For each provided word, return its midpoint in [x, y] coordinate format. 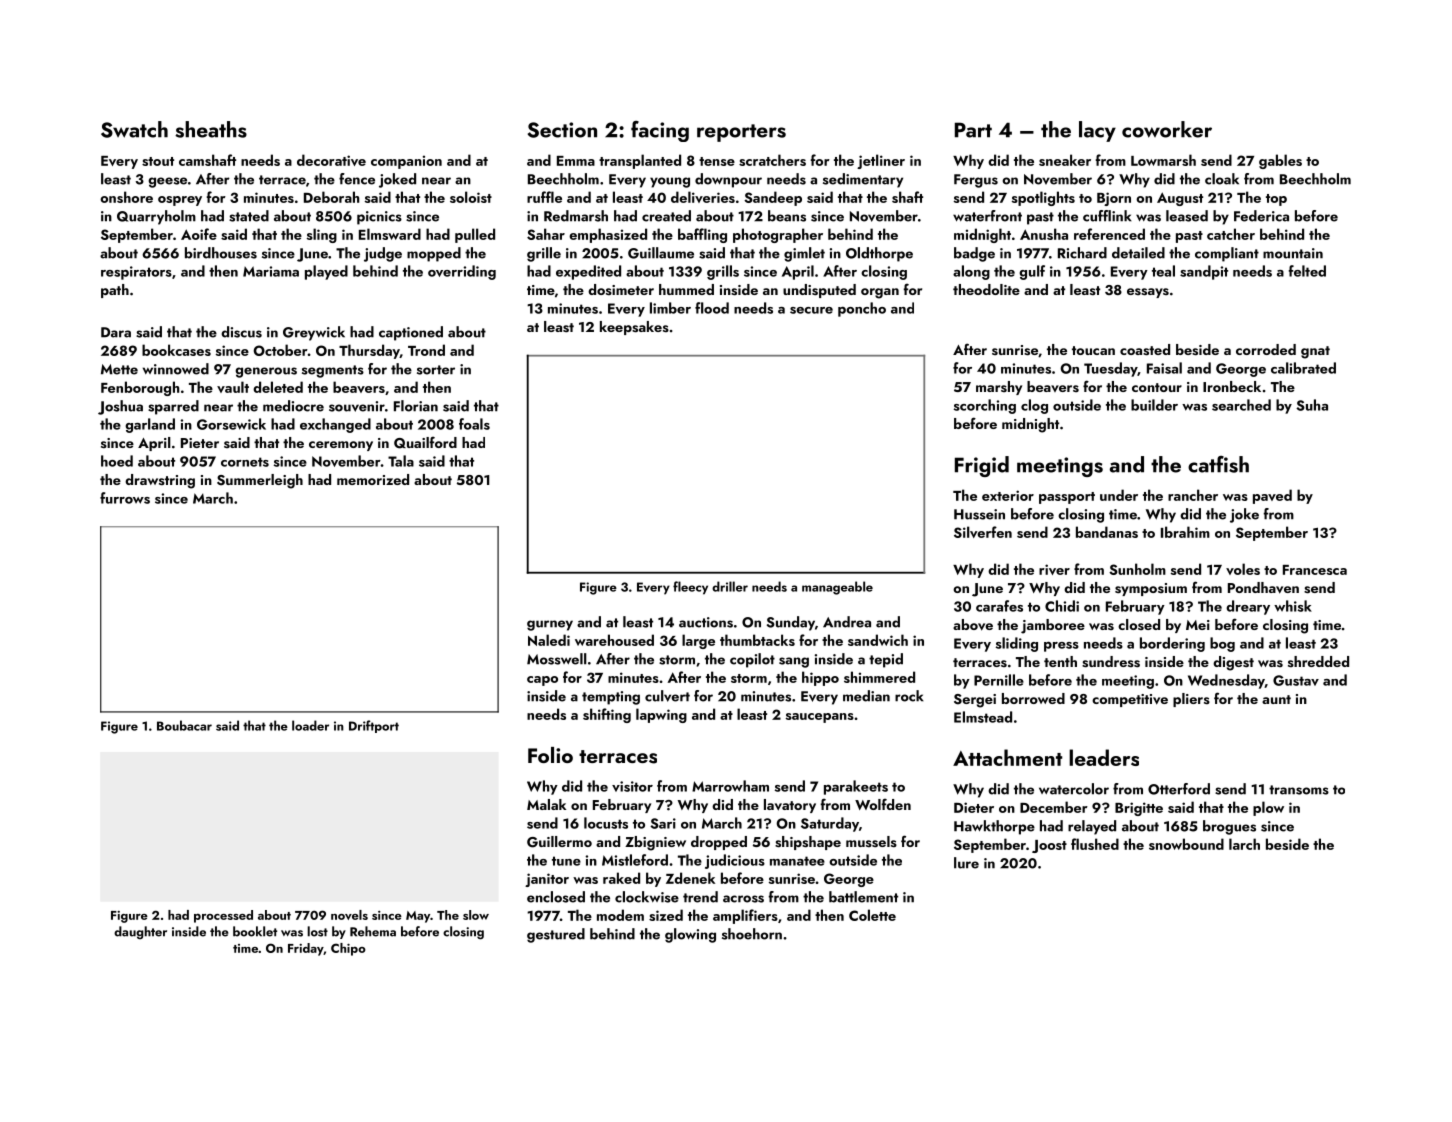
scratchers [772, 160]
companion [406, 162]
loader [310, 725]
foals [474, 424]
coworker [1167, 129]
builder [1154, 405]
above [973, 625]
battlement [863, 897]
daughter [140, 932]
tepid [886, 660]
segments [333, 371]
